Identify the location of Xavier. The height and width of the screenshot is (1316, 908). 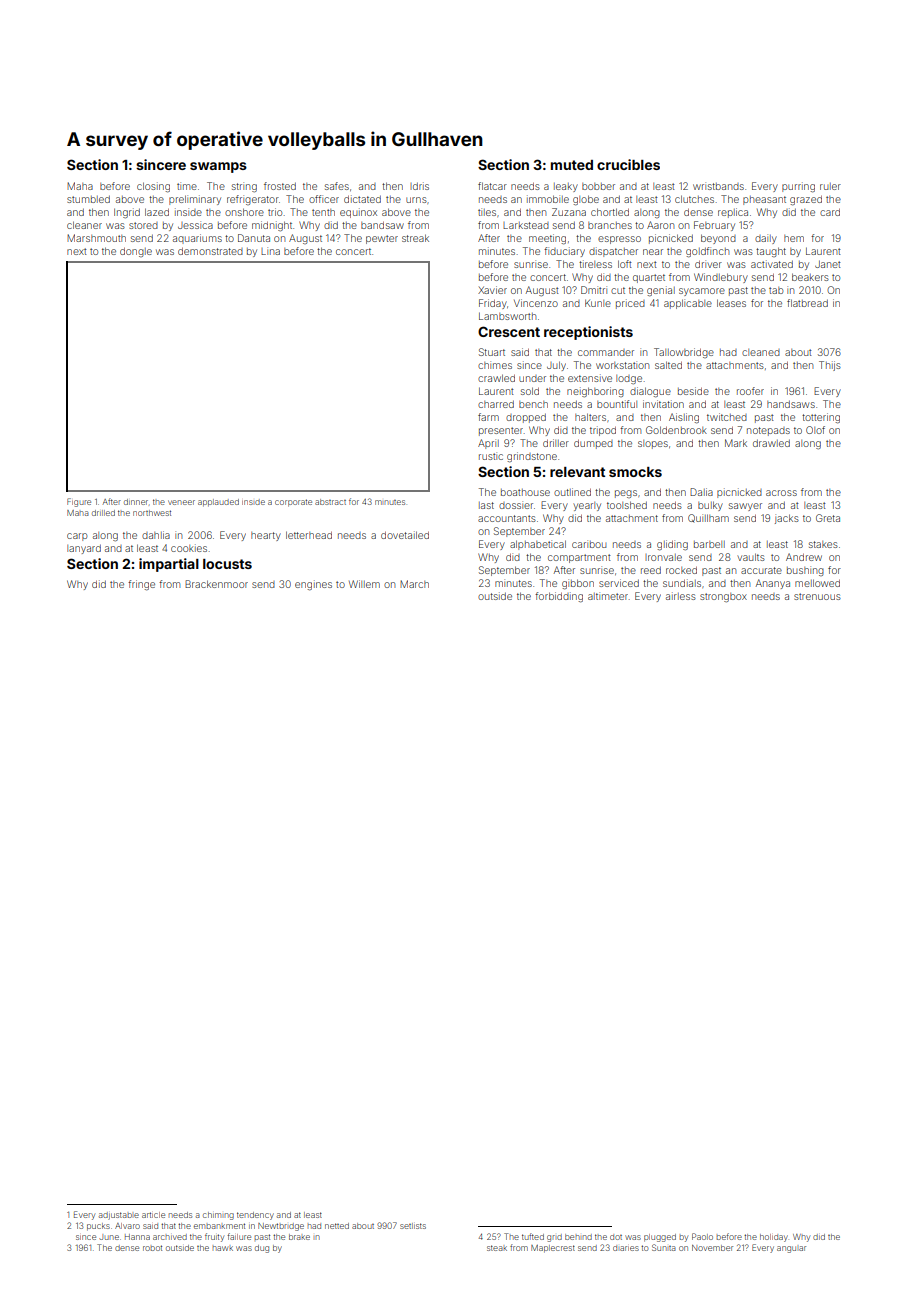
(492, 290).
